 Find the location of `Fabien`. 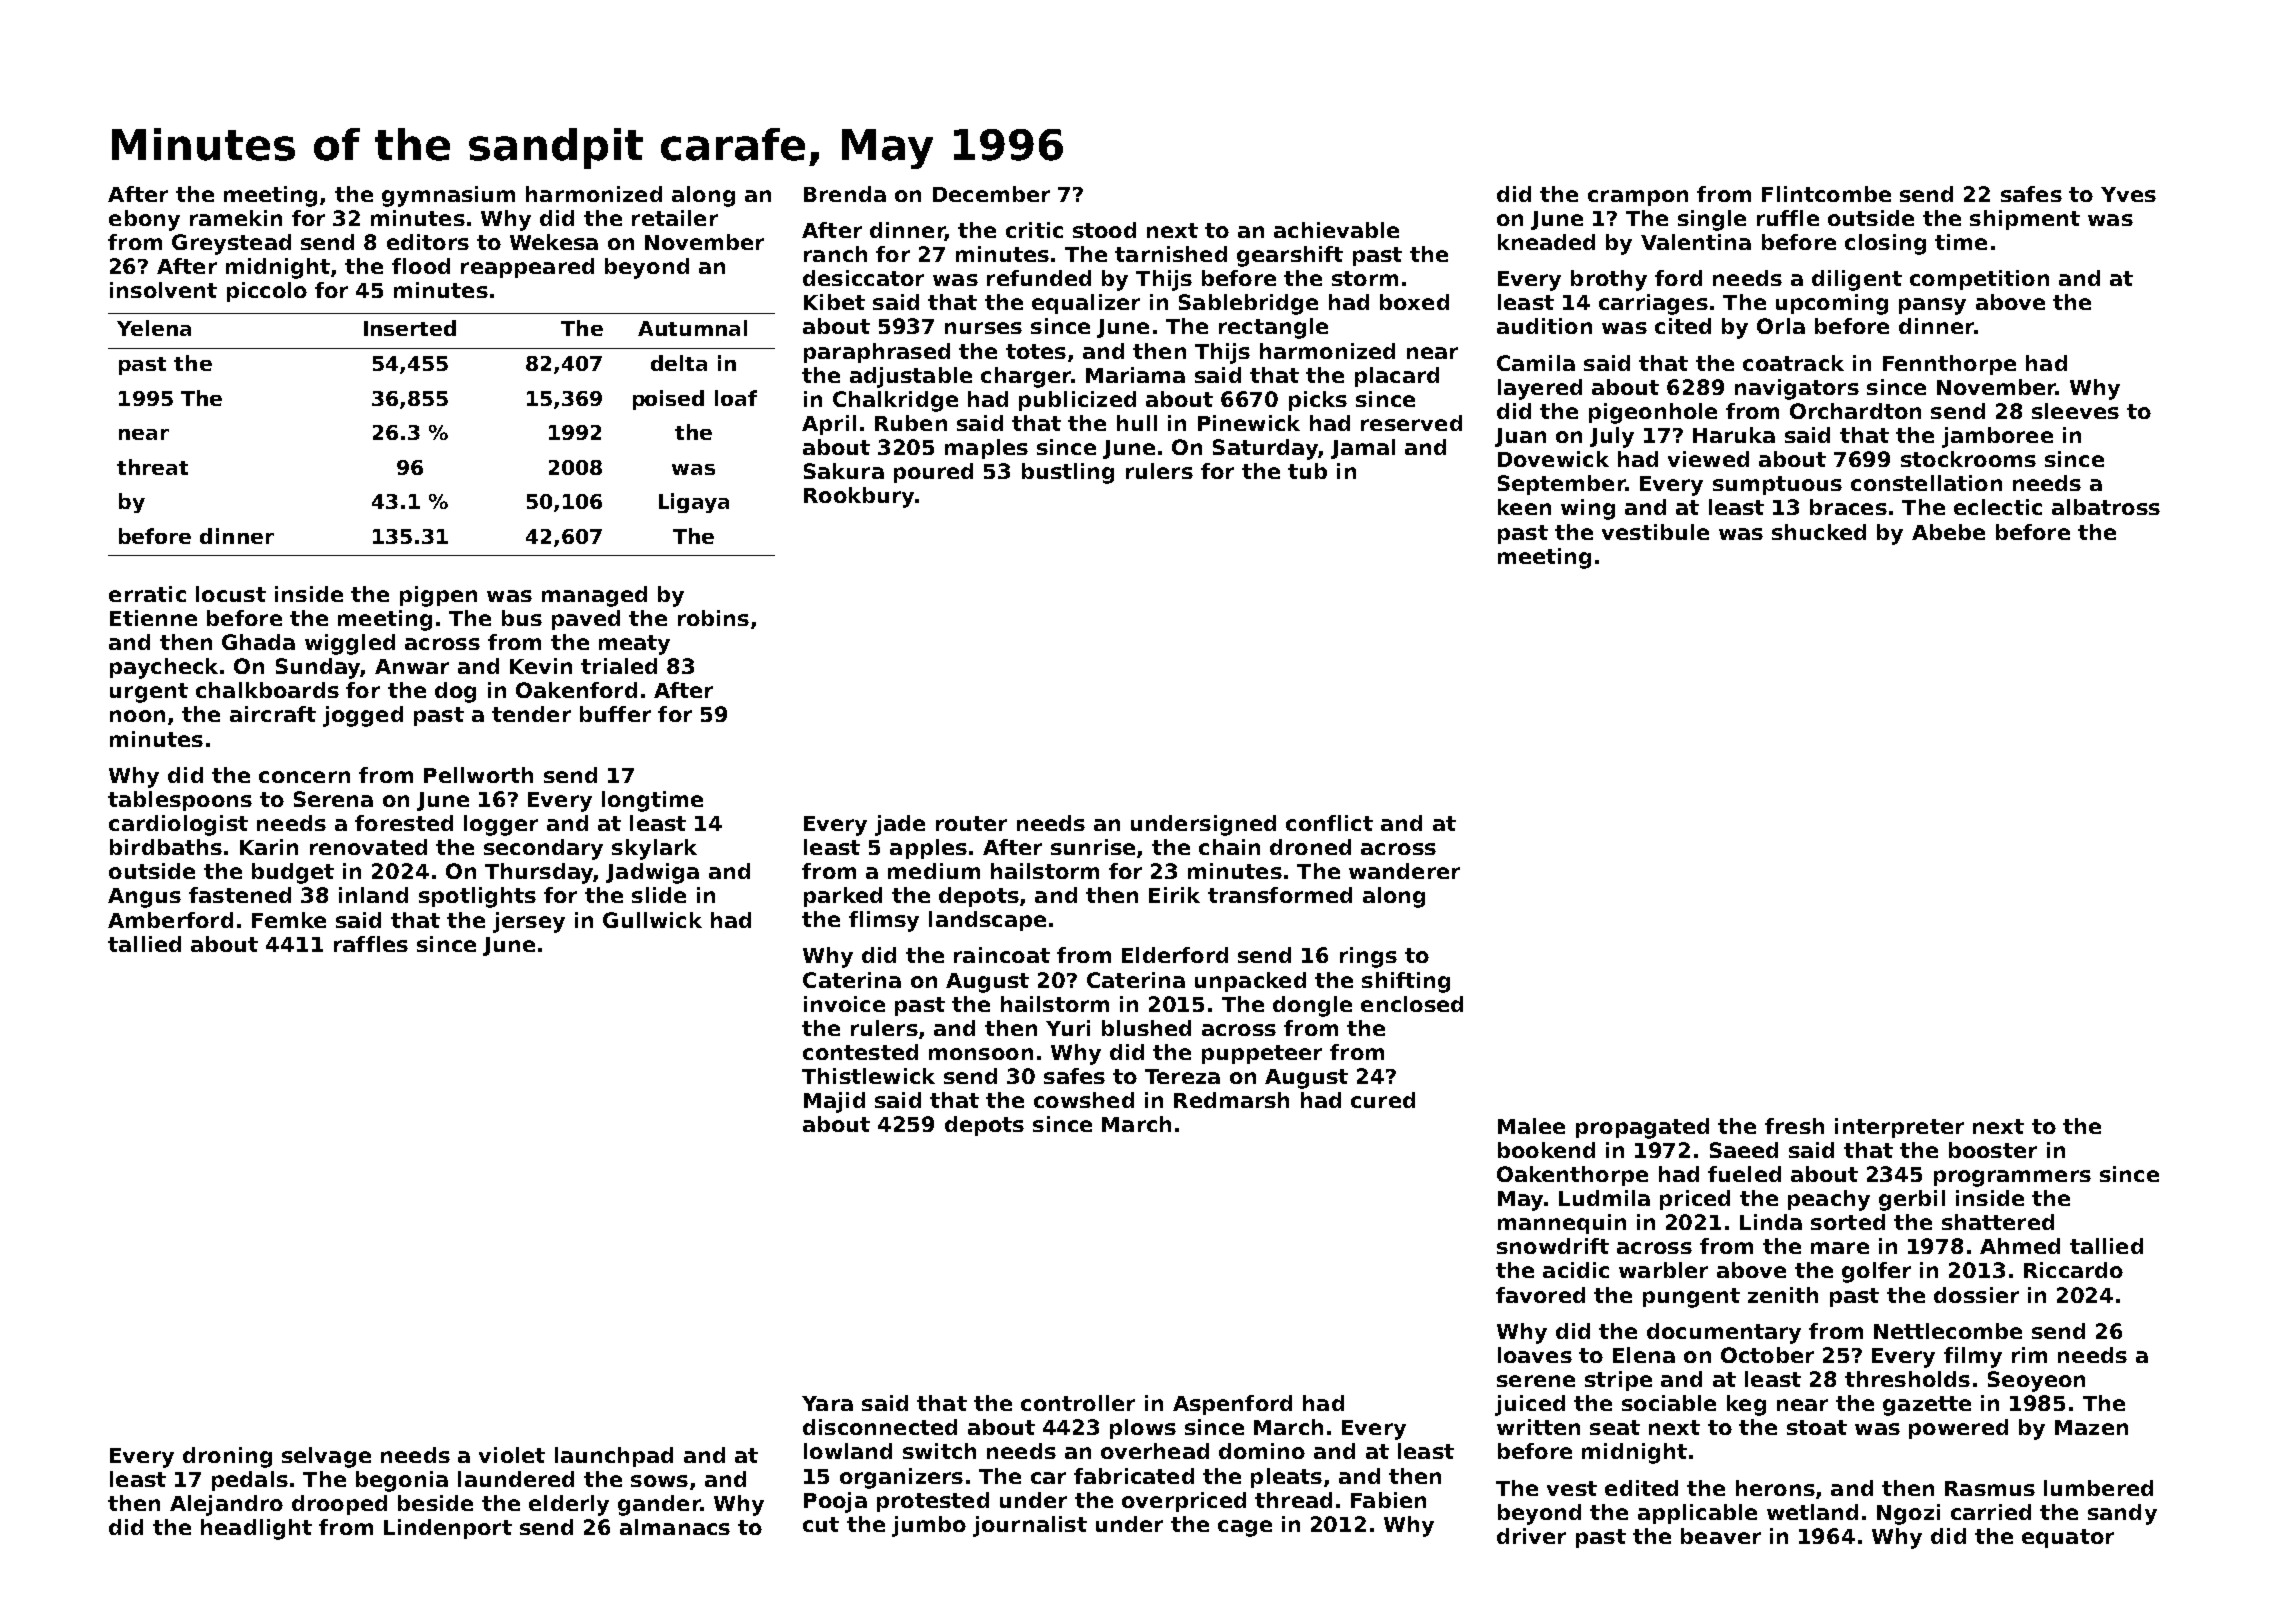

Fabien is located at coordinates (1388, 1500).
